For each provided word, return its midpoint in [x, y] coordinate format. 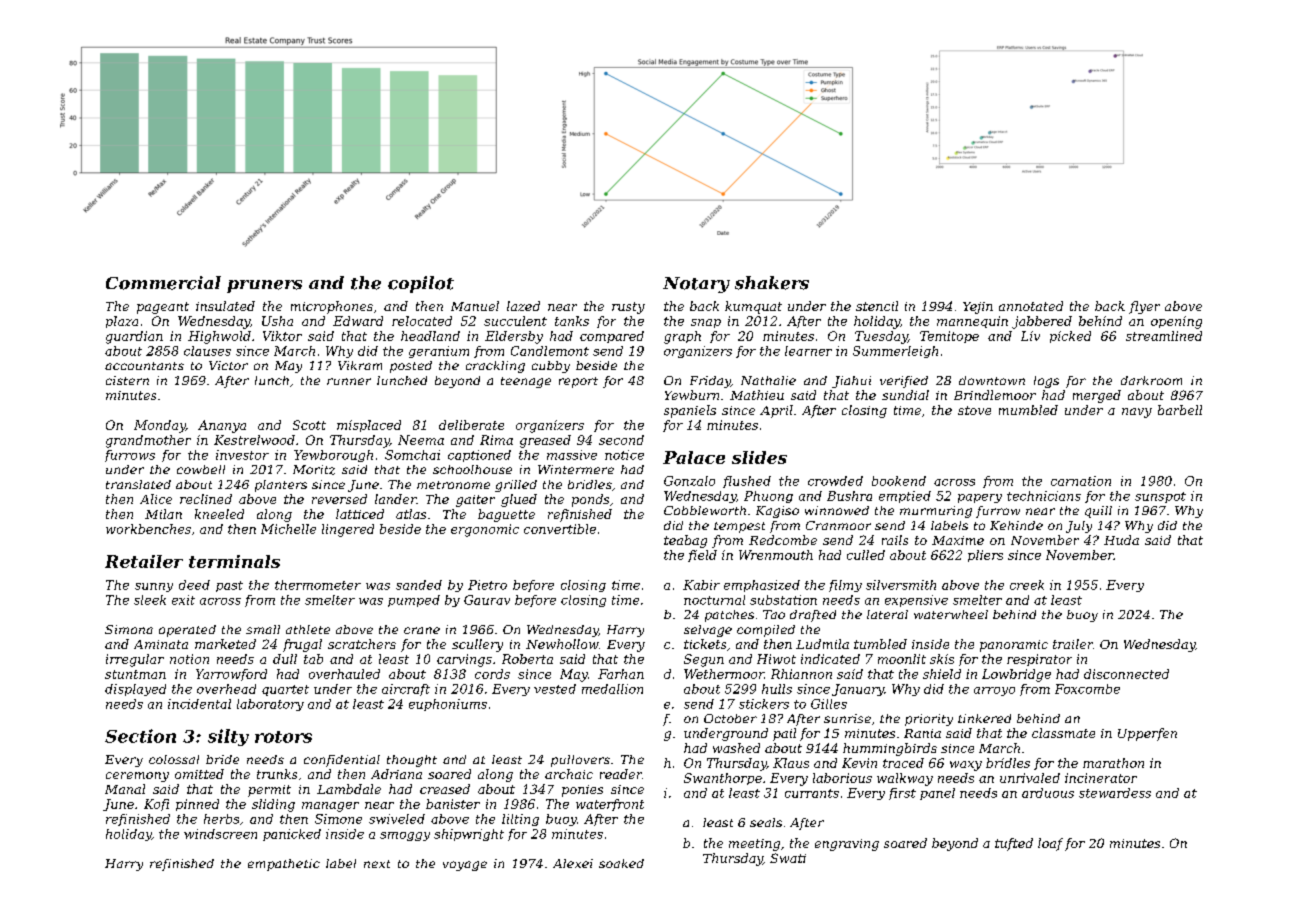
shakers [772, 283]
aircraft [406, 690]
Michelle [288, 529]
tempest [739, 527]
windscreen [220, 834]
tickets [705, 644]
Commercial [163, 283]
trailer [1073, 644]
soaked [621, 863]
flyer [1144, 307]
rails [895, 540]
